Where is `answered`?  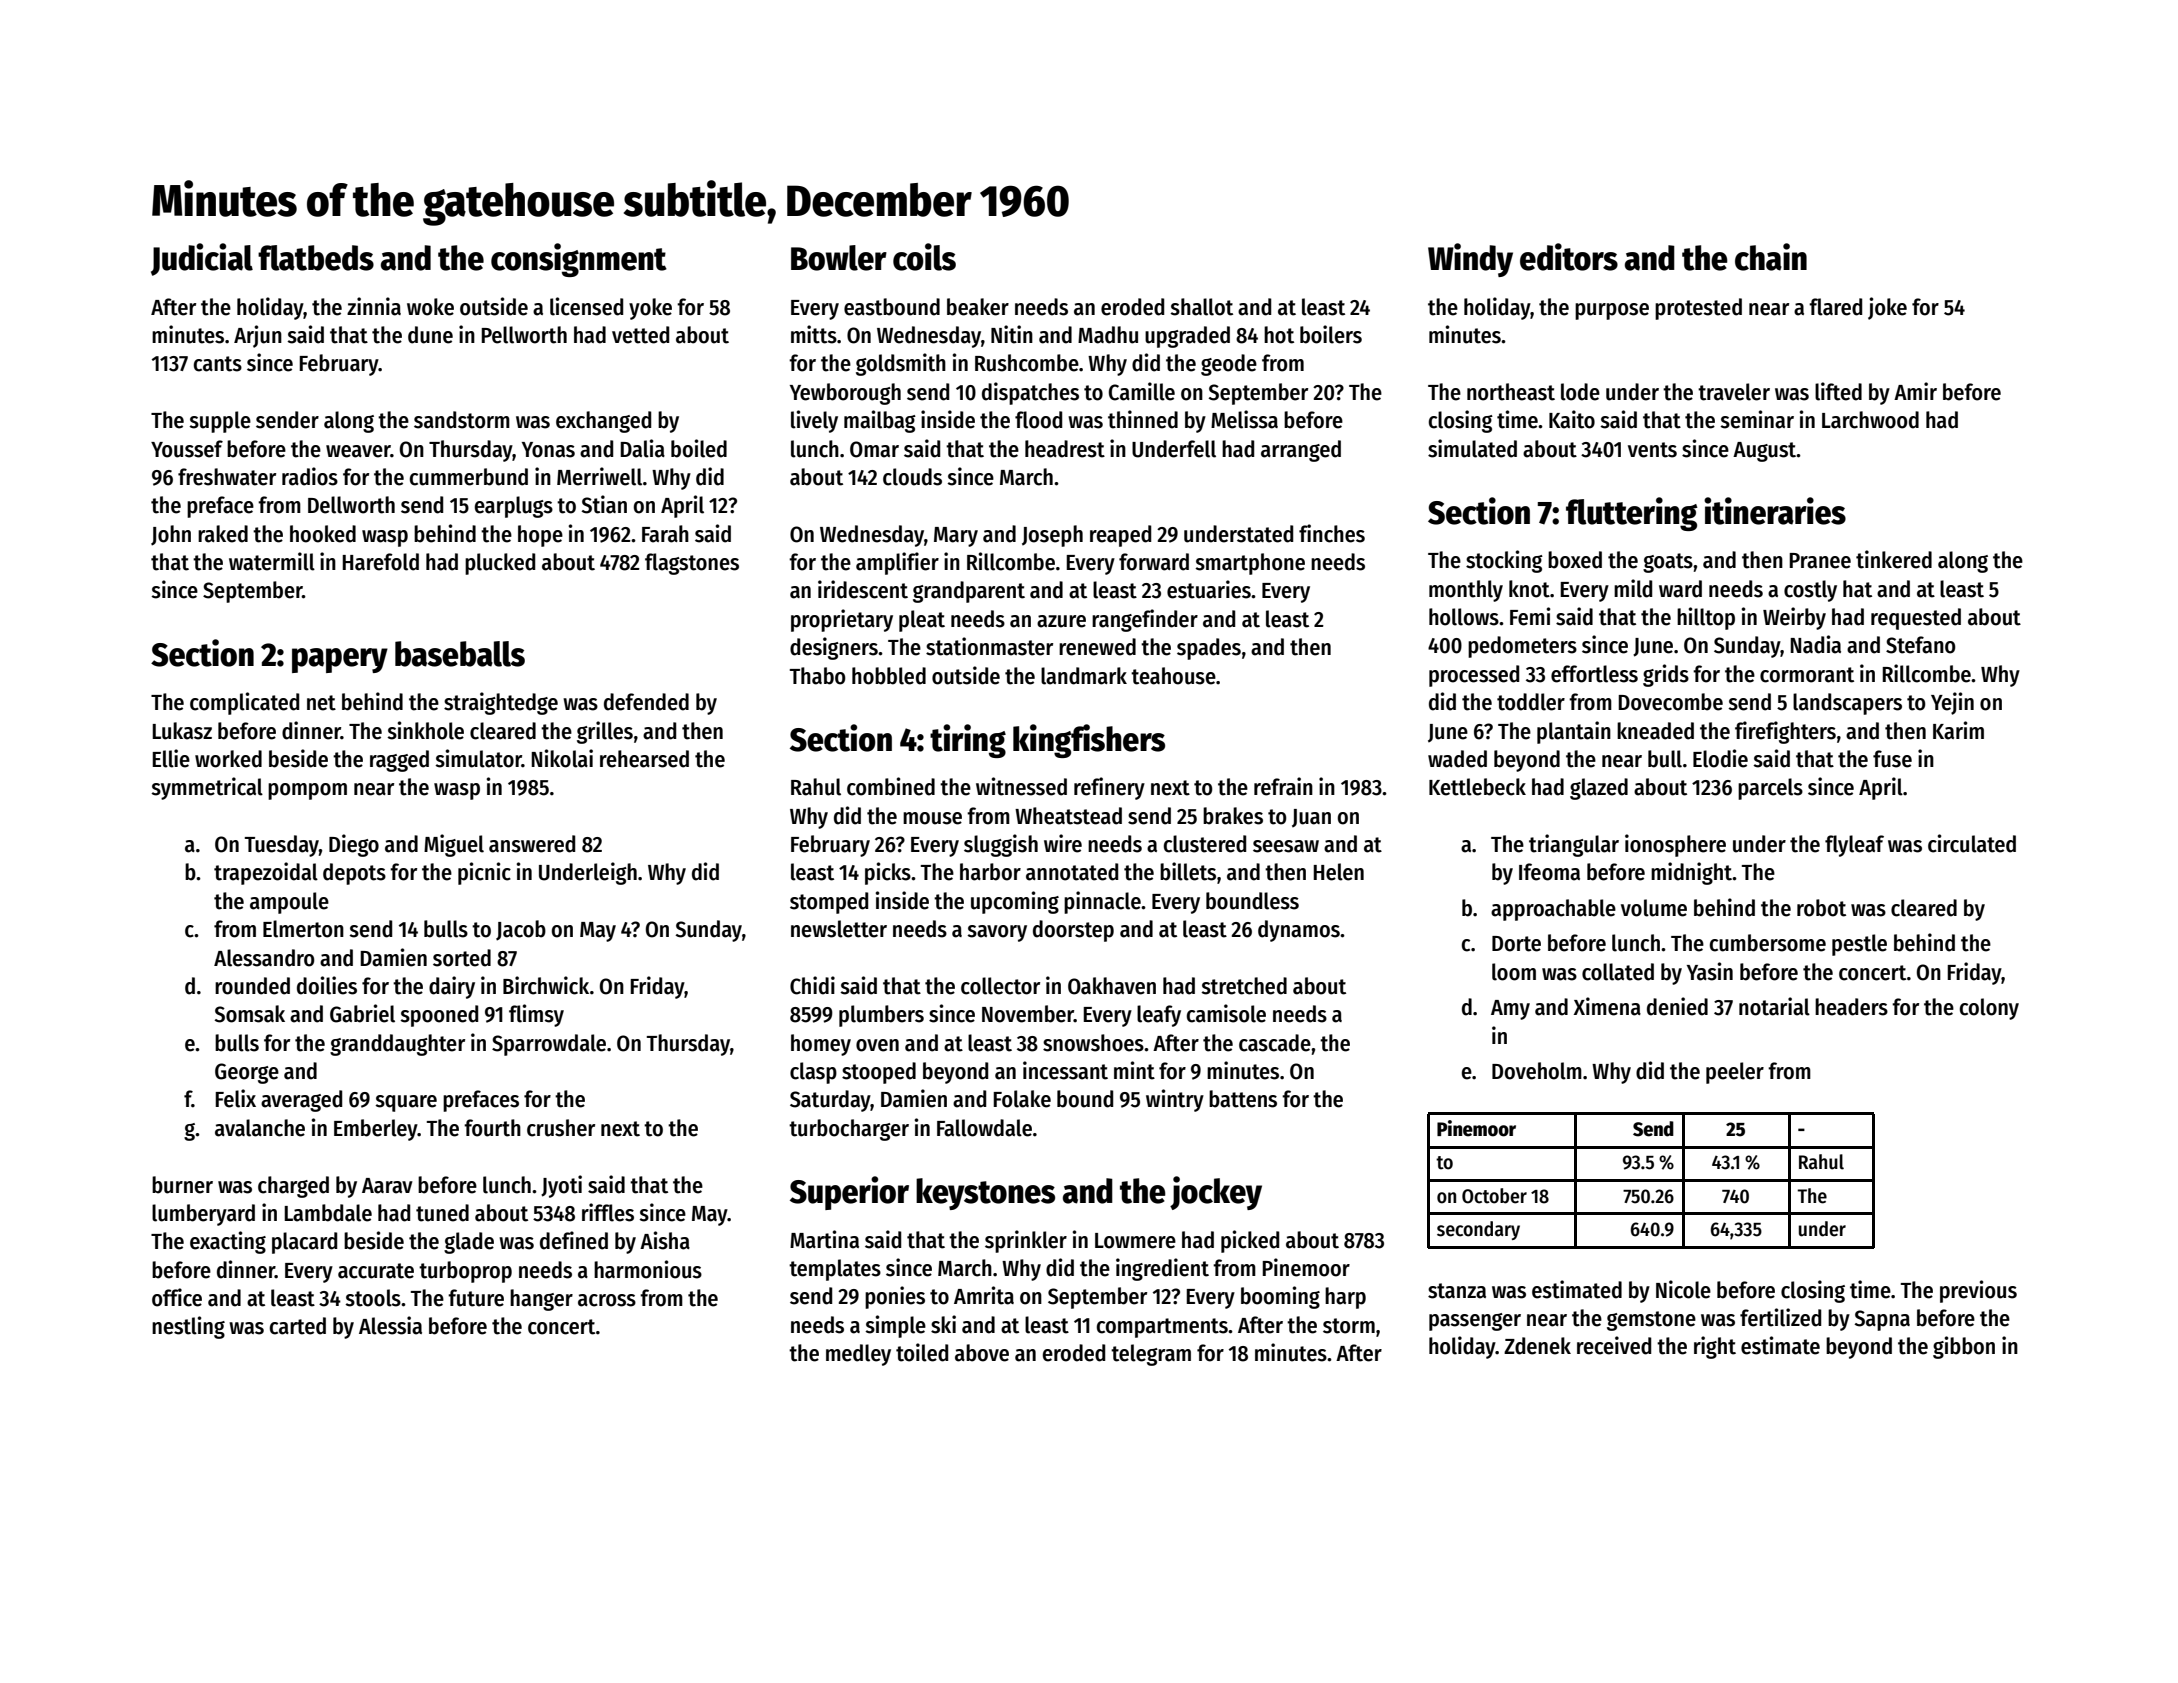 answered is located at coordinates (532, 844).
